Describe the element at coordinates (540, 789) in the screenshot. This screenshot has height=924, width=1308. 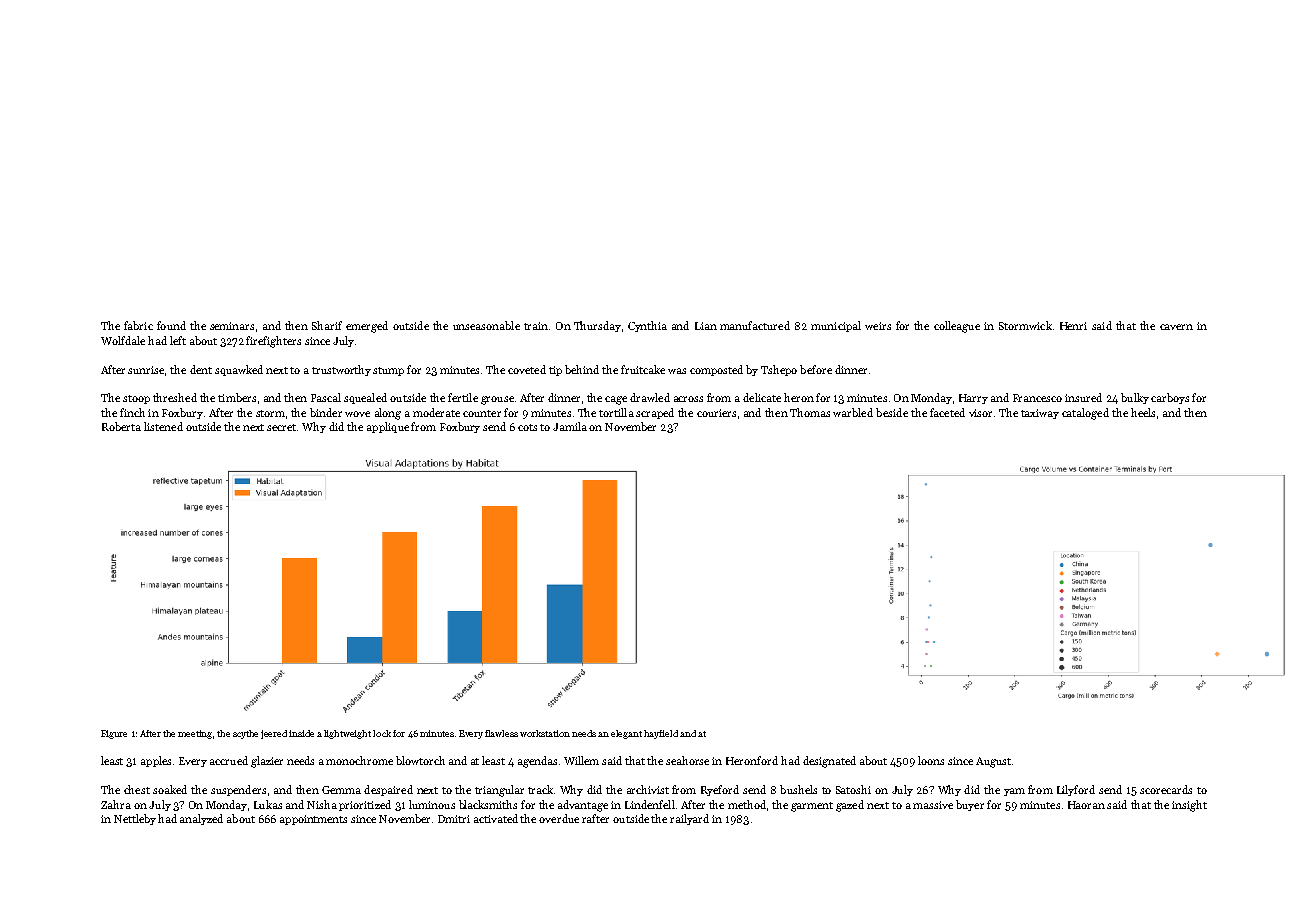
I see `track` at that location.
